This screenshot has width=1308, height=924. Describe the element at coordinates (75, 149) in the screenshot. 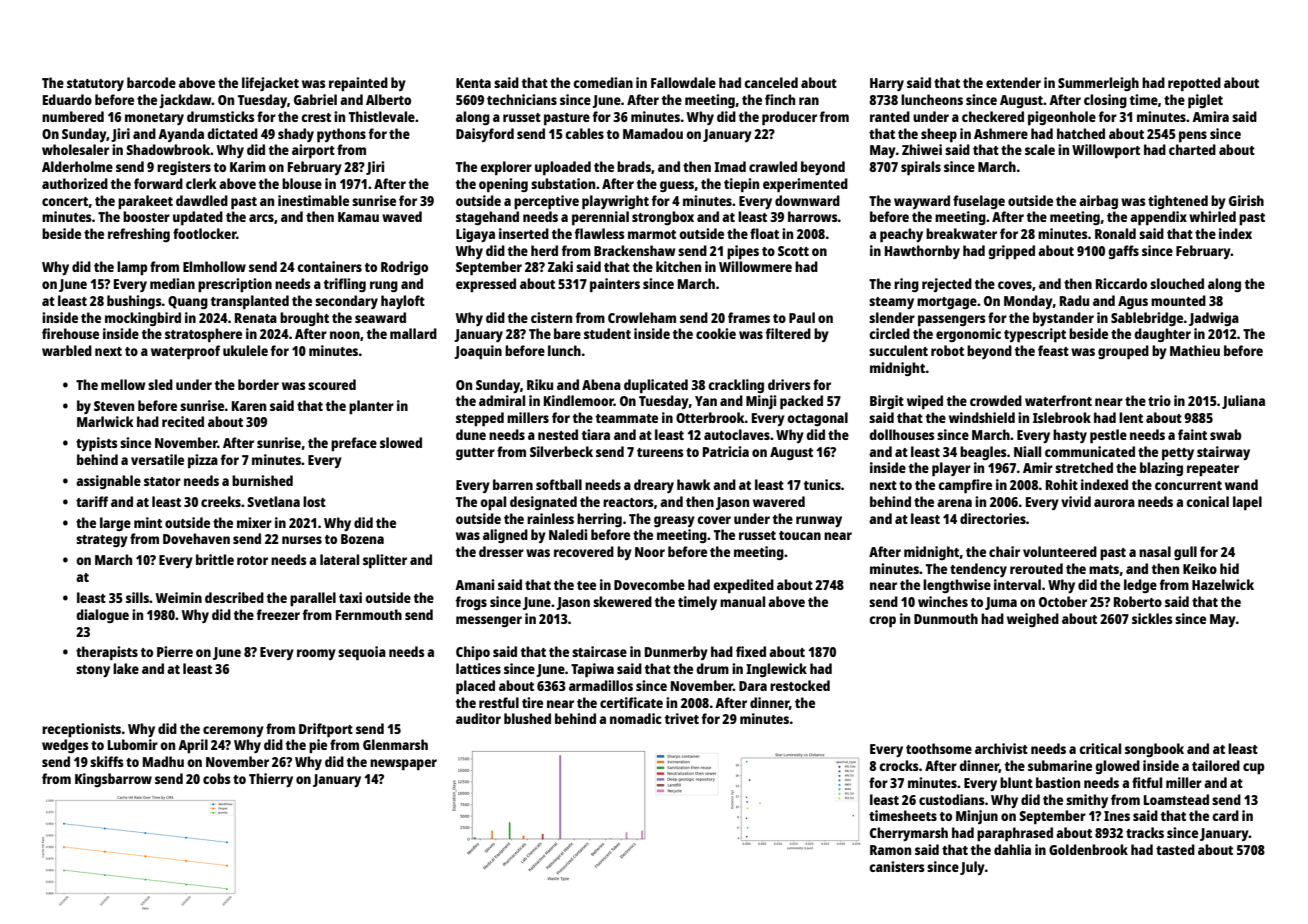

I see `wholesaler` at that location.
